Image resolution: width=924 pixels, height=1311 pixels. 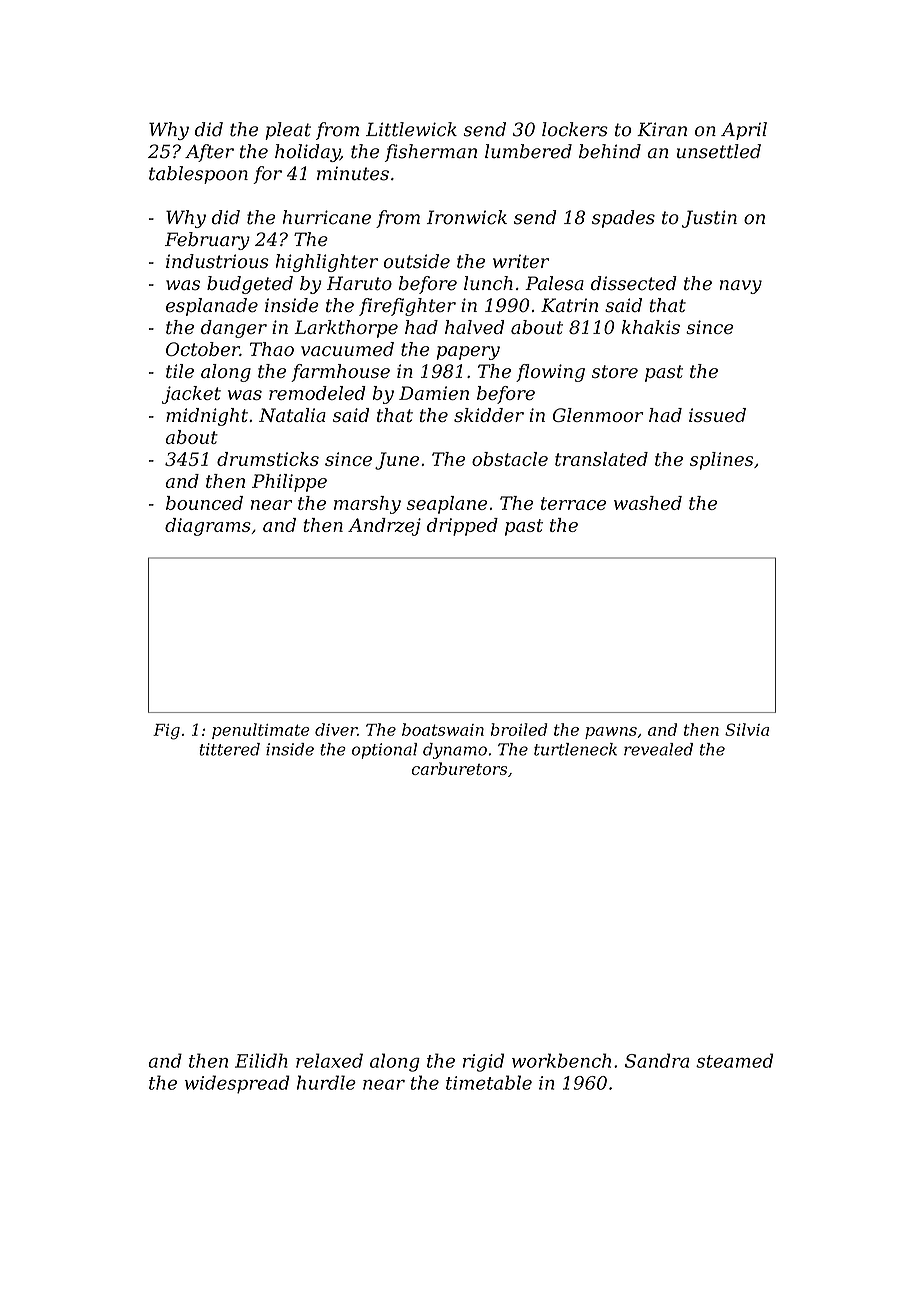 I want to click on holiday, so click(x=307, y=153).
